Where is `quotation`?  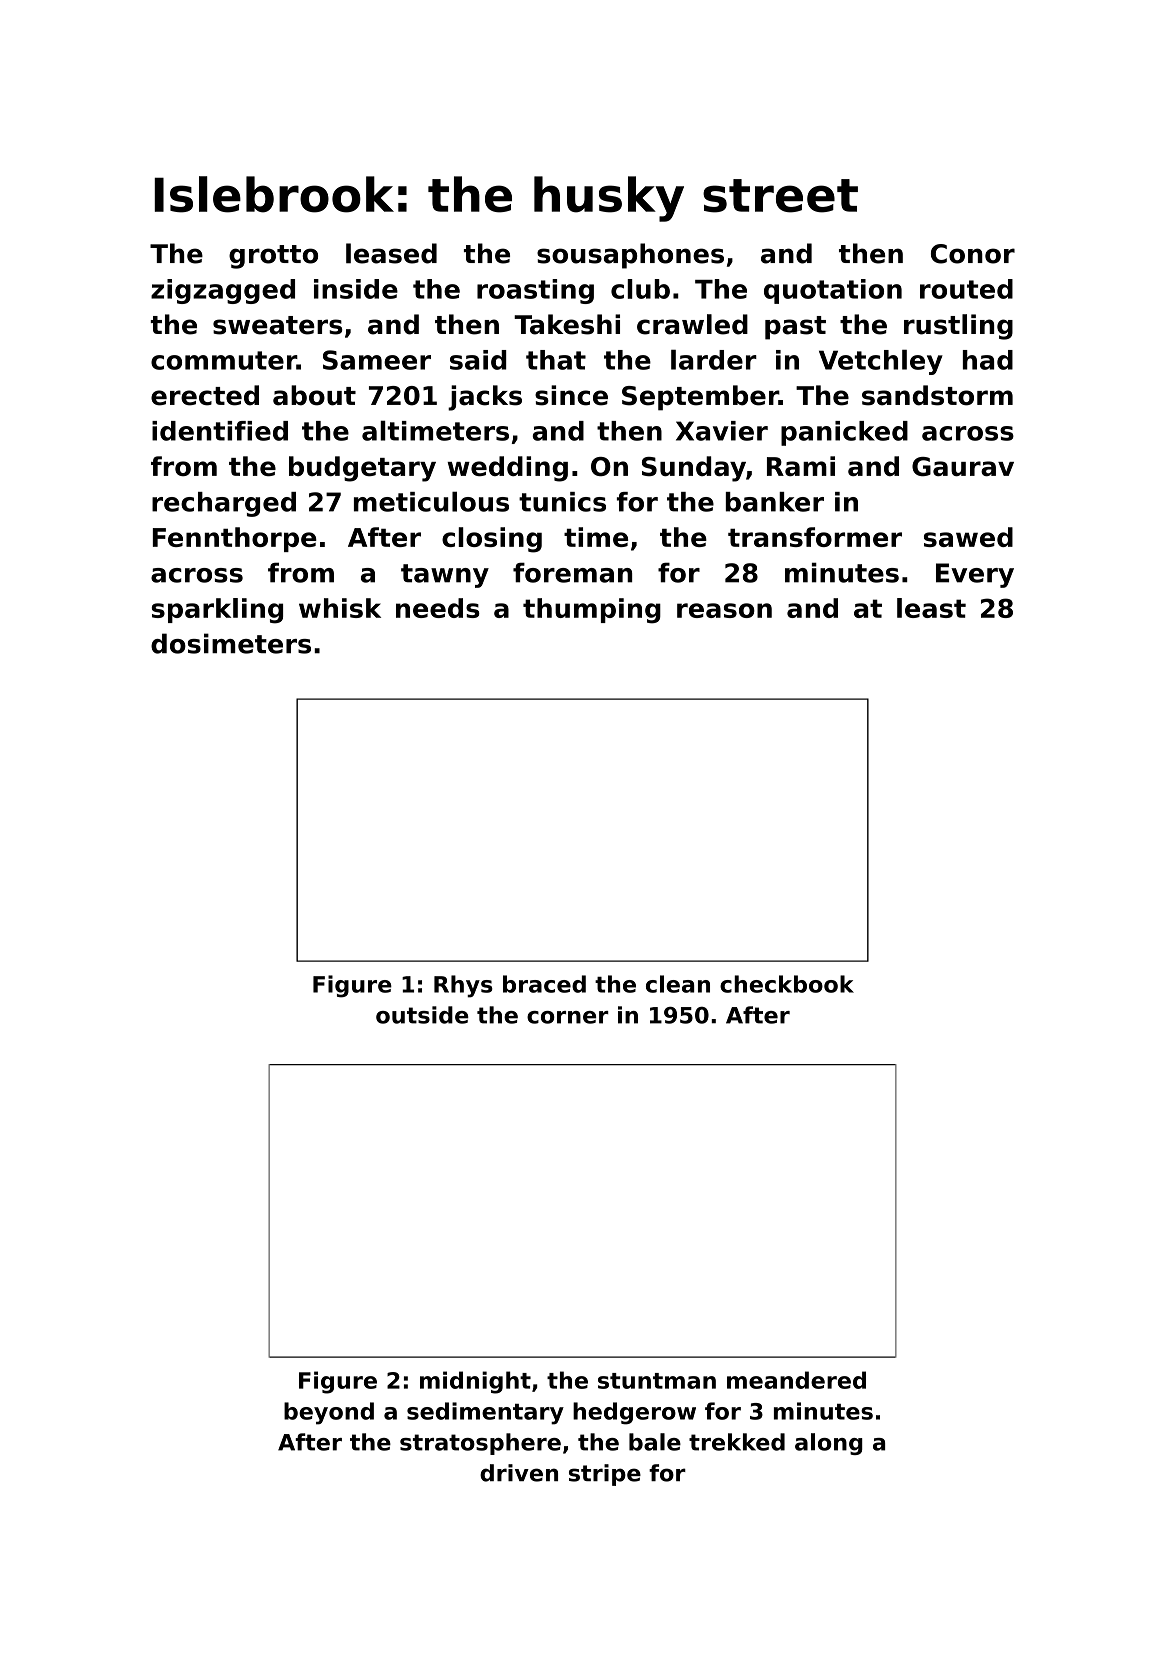
quotation is located at coordinates (833, 291).
